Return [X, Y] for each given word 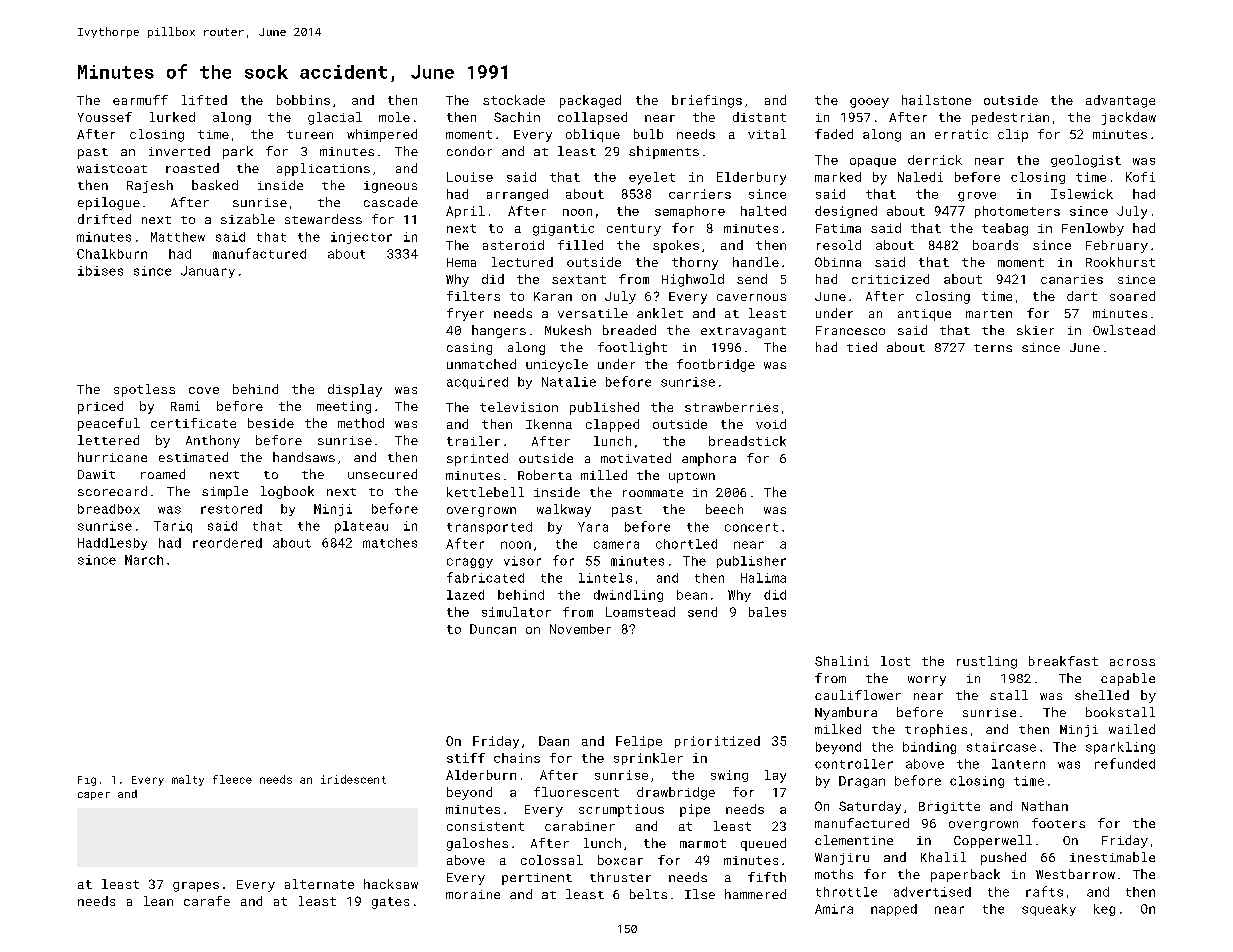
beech [724, 509]
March [144, 560]
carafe [207, 901]
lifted [204, 100]
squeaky [1049, 910]
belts [648, 894]
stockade [514, 100]
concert [751, 527]
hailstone [936, 100]
